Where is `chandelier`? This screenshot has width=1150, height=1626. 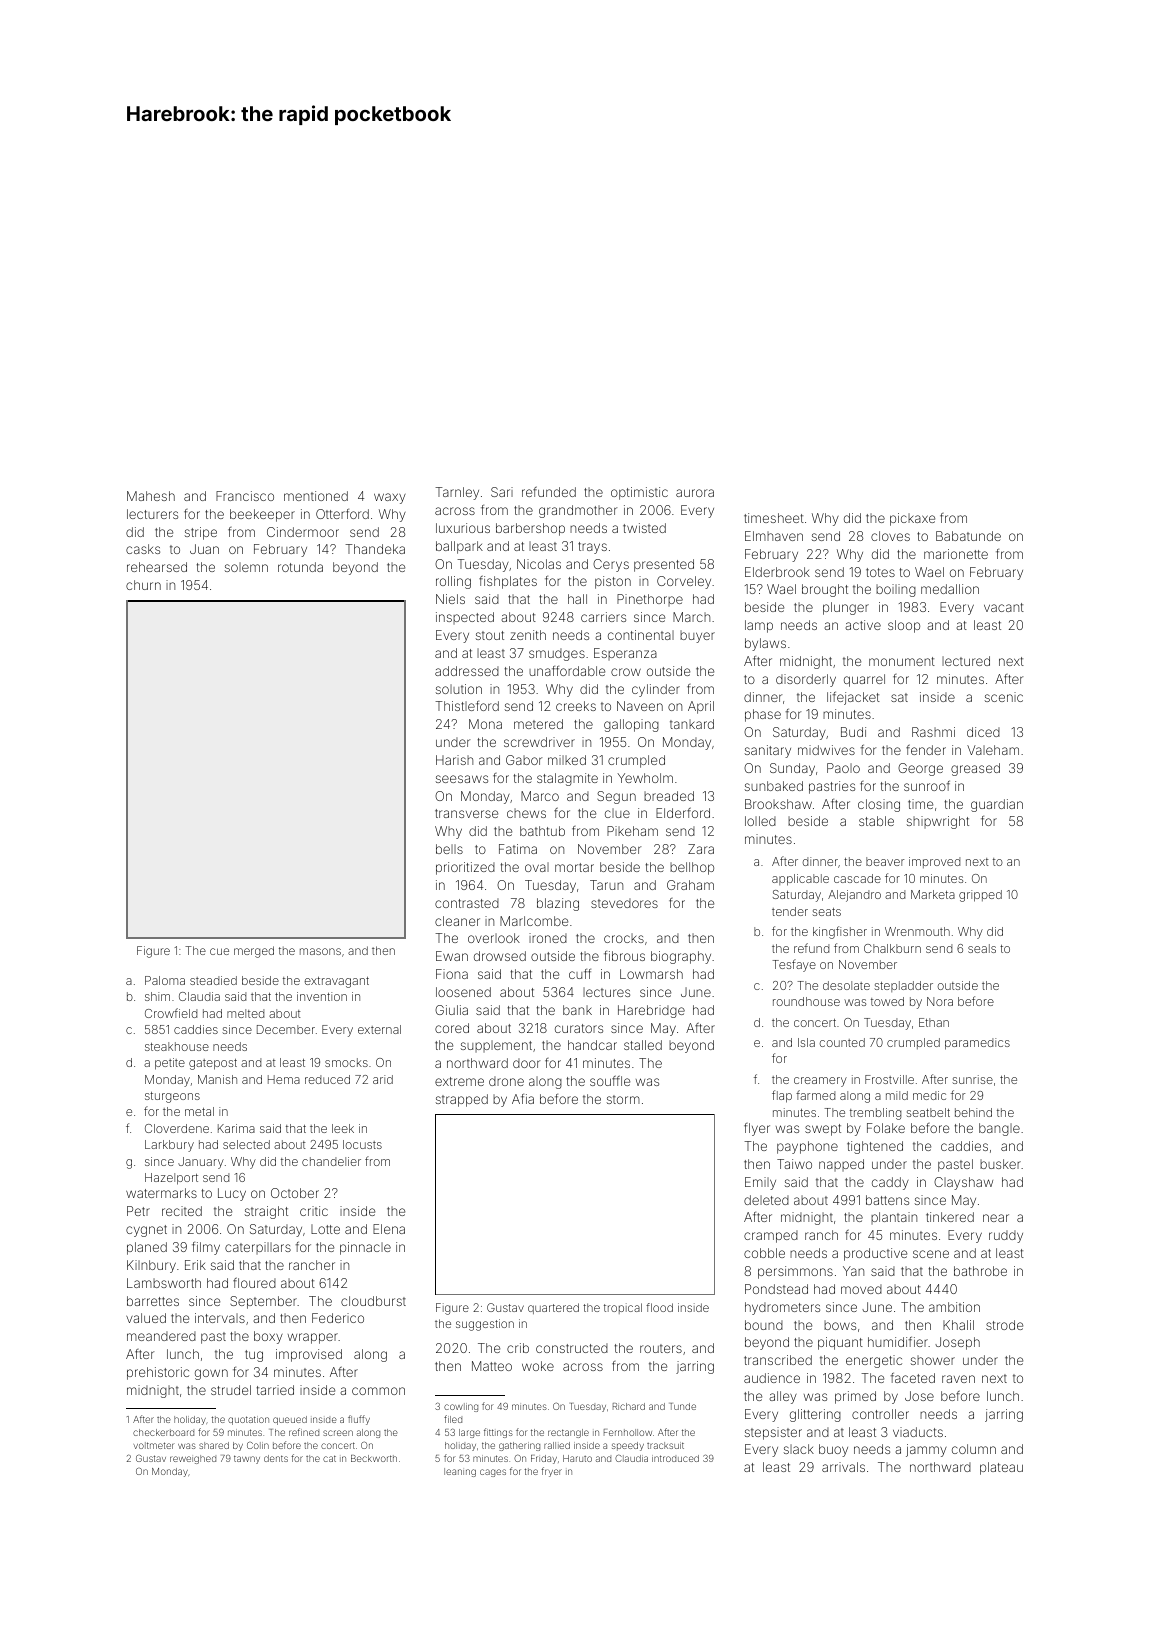
chandelier is located at coordinates (331, 1161).
